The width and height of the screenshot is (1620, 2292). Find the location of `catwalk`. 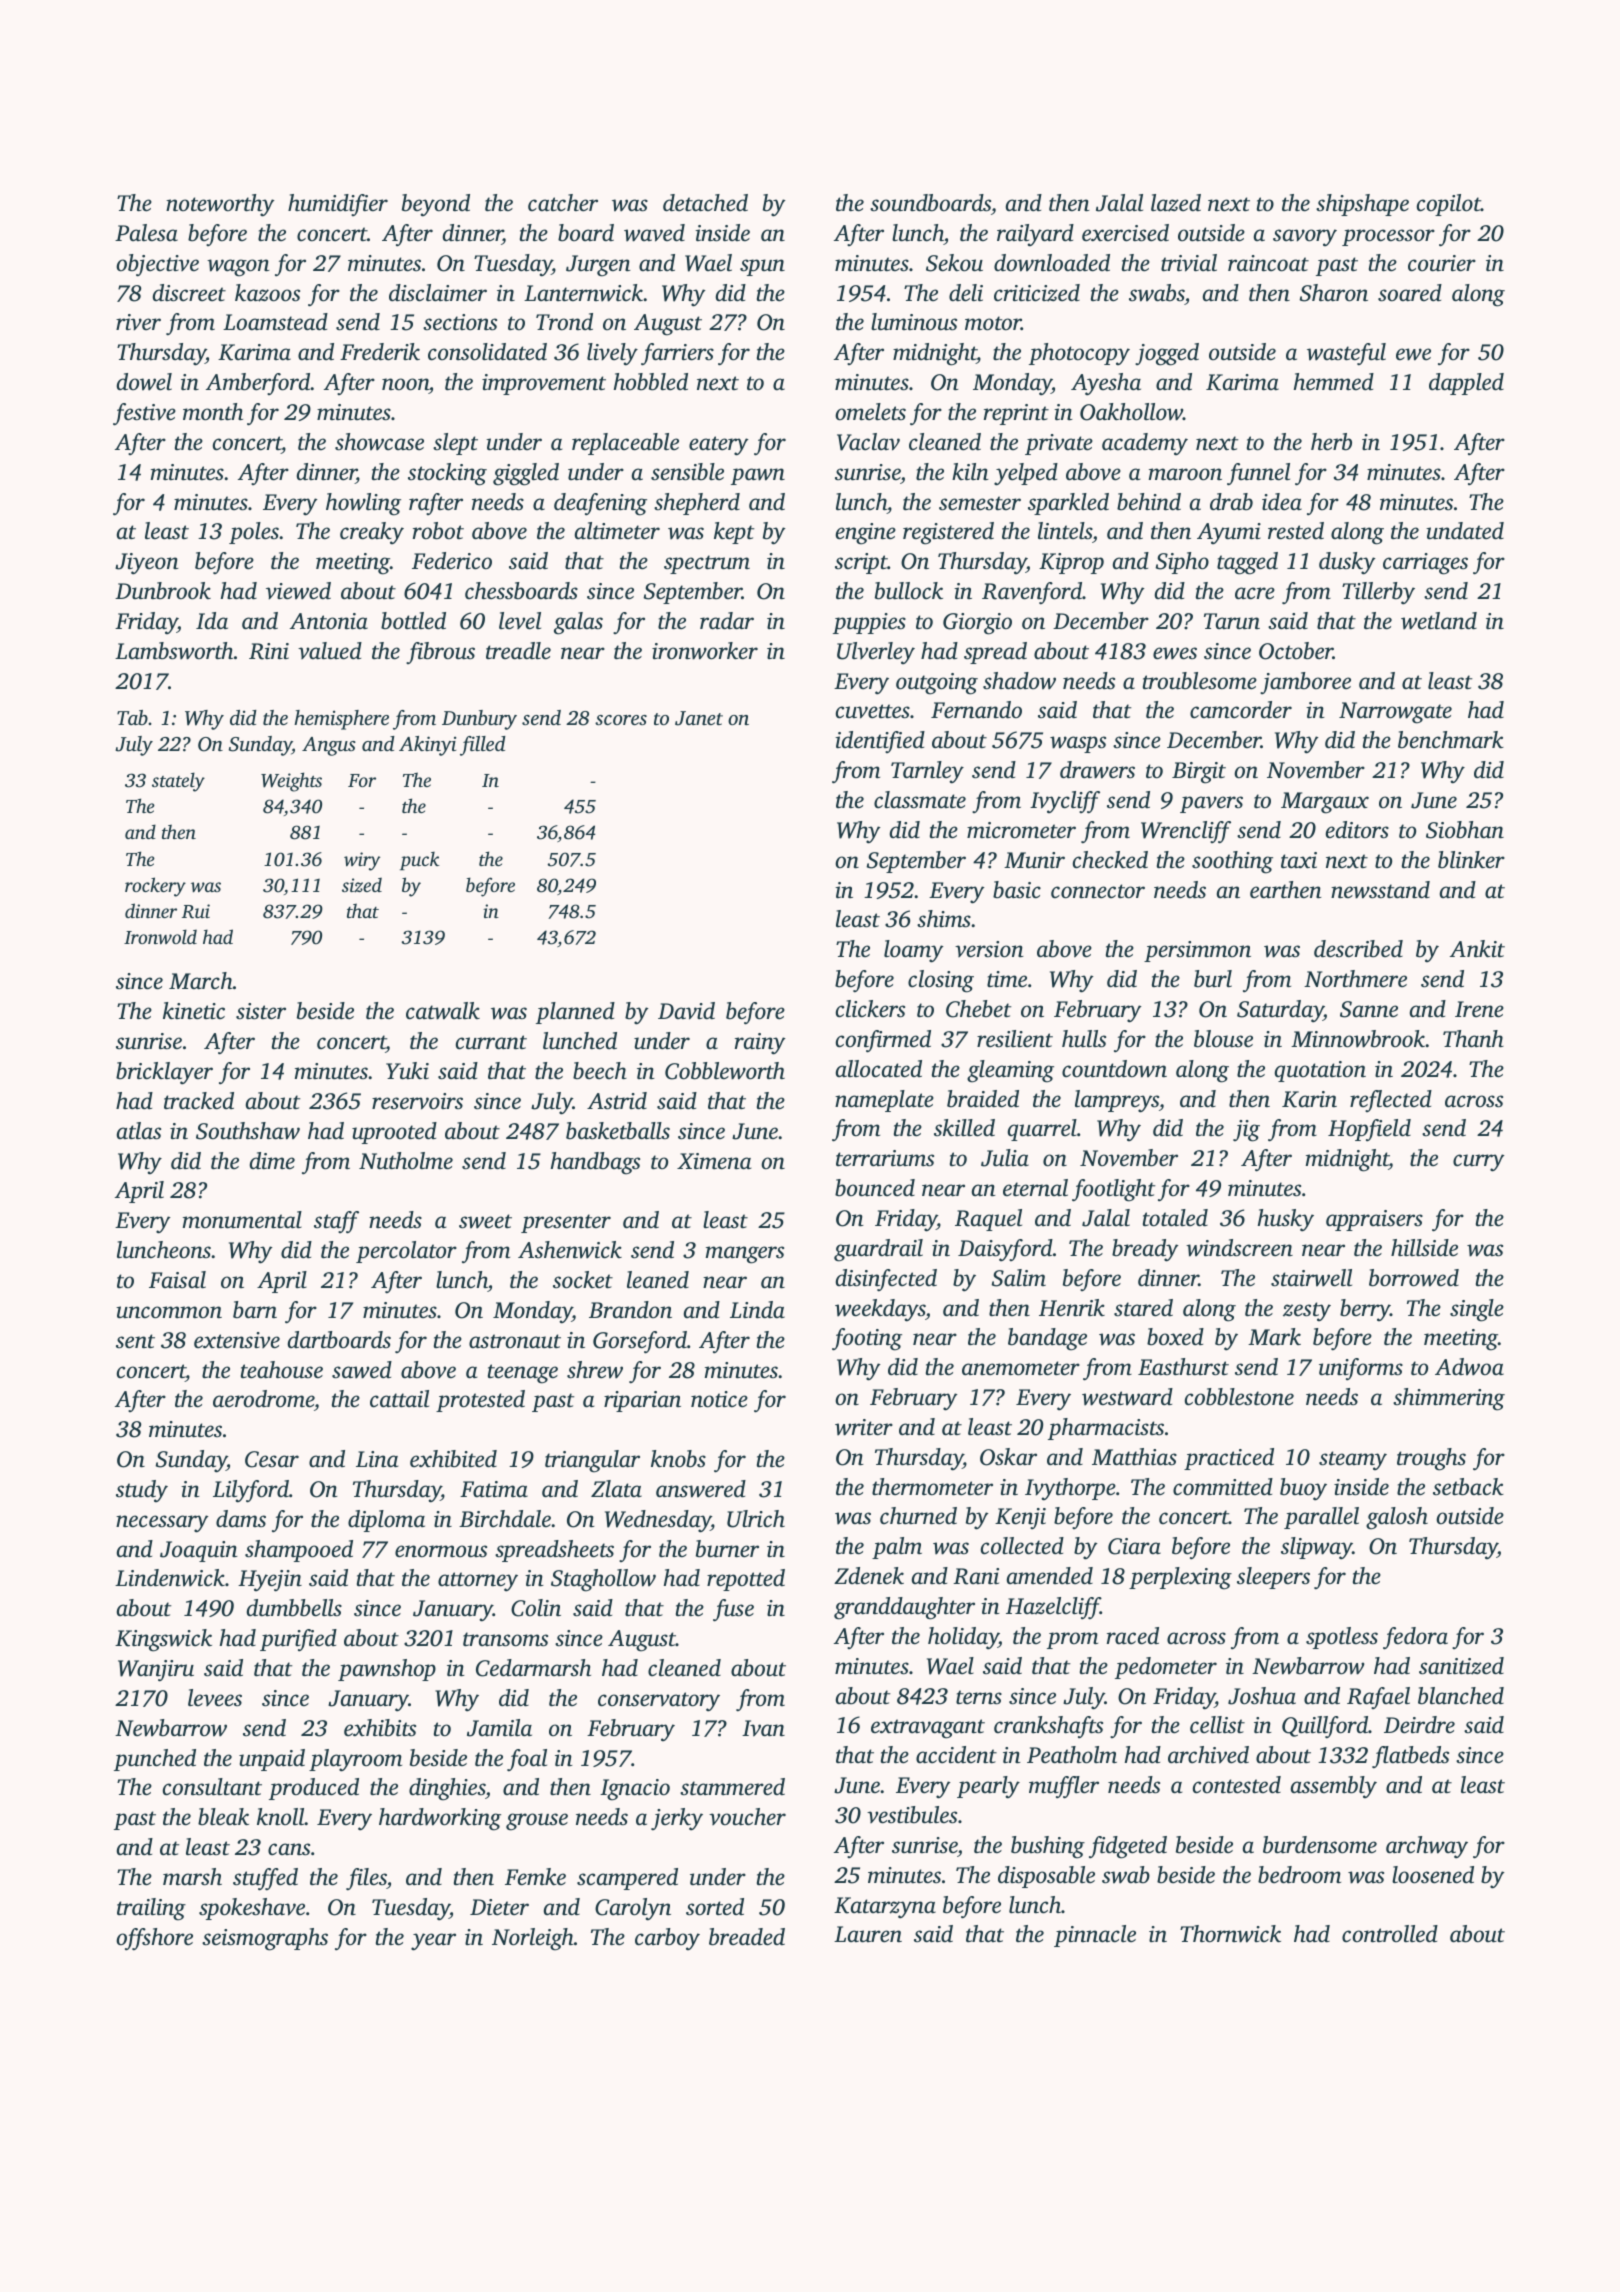

catwalk is located at coordinates (443, 1011).
